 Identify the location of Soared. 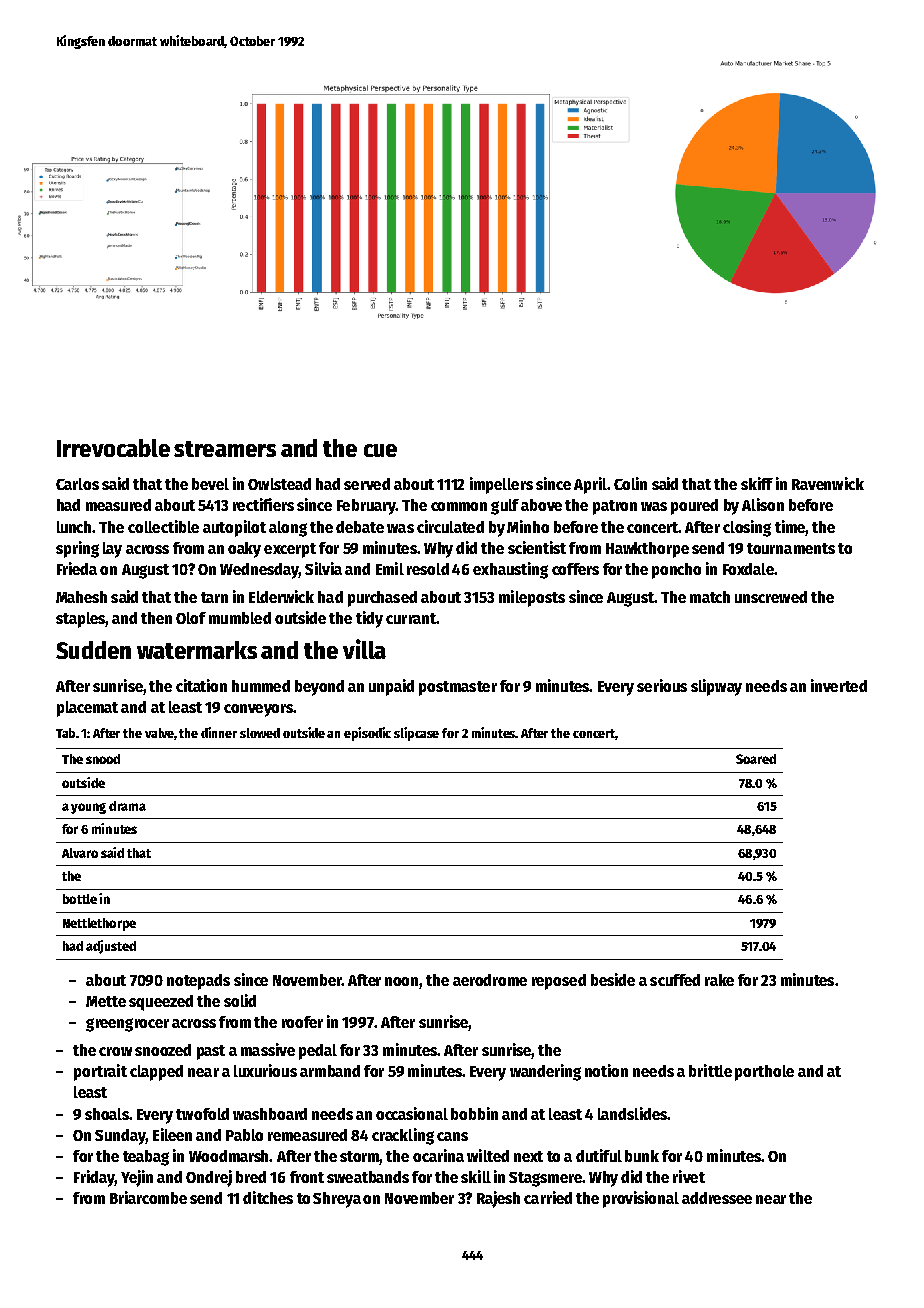
(756, 759).
